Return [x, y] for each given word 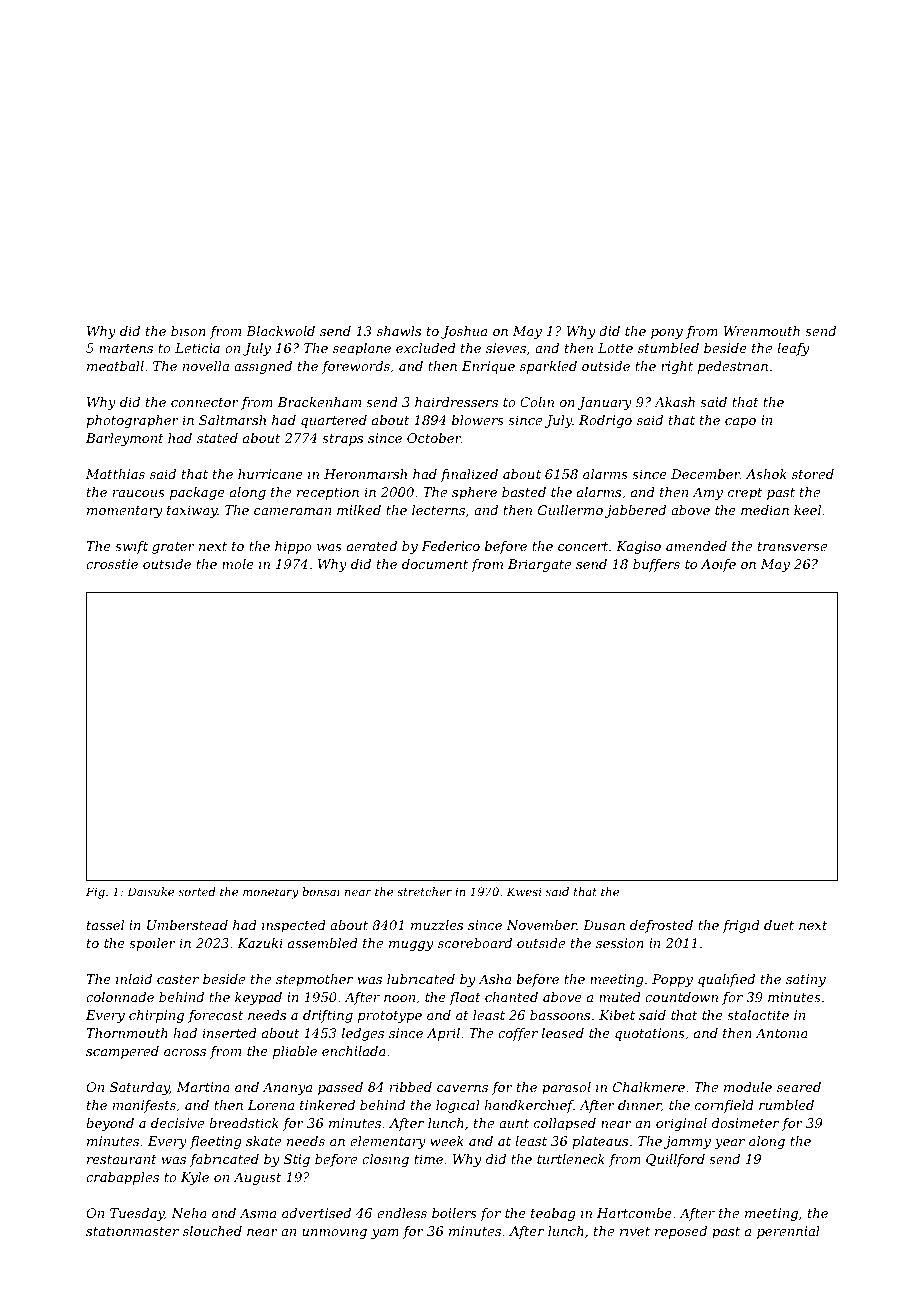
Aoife [718, 565]
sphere [474, 493]
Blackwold [280, 331]
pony [667, 334]
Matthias [115, 474]
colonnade [120, 997]
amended [696, 546]
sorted [197, 891]
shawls [399, 331]
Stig [297, 1160]
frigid [741, 926]
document [435, 564]
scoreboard [475, 943]
